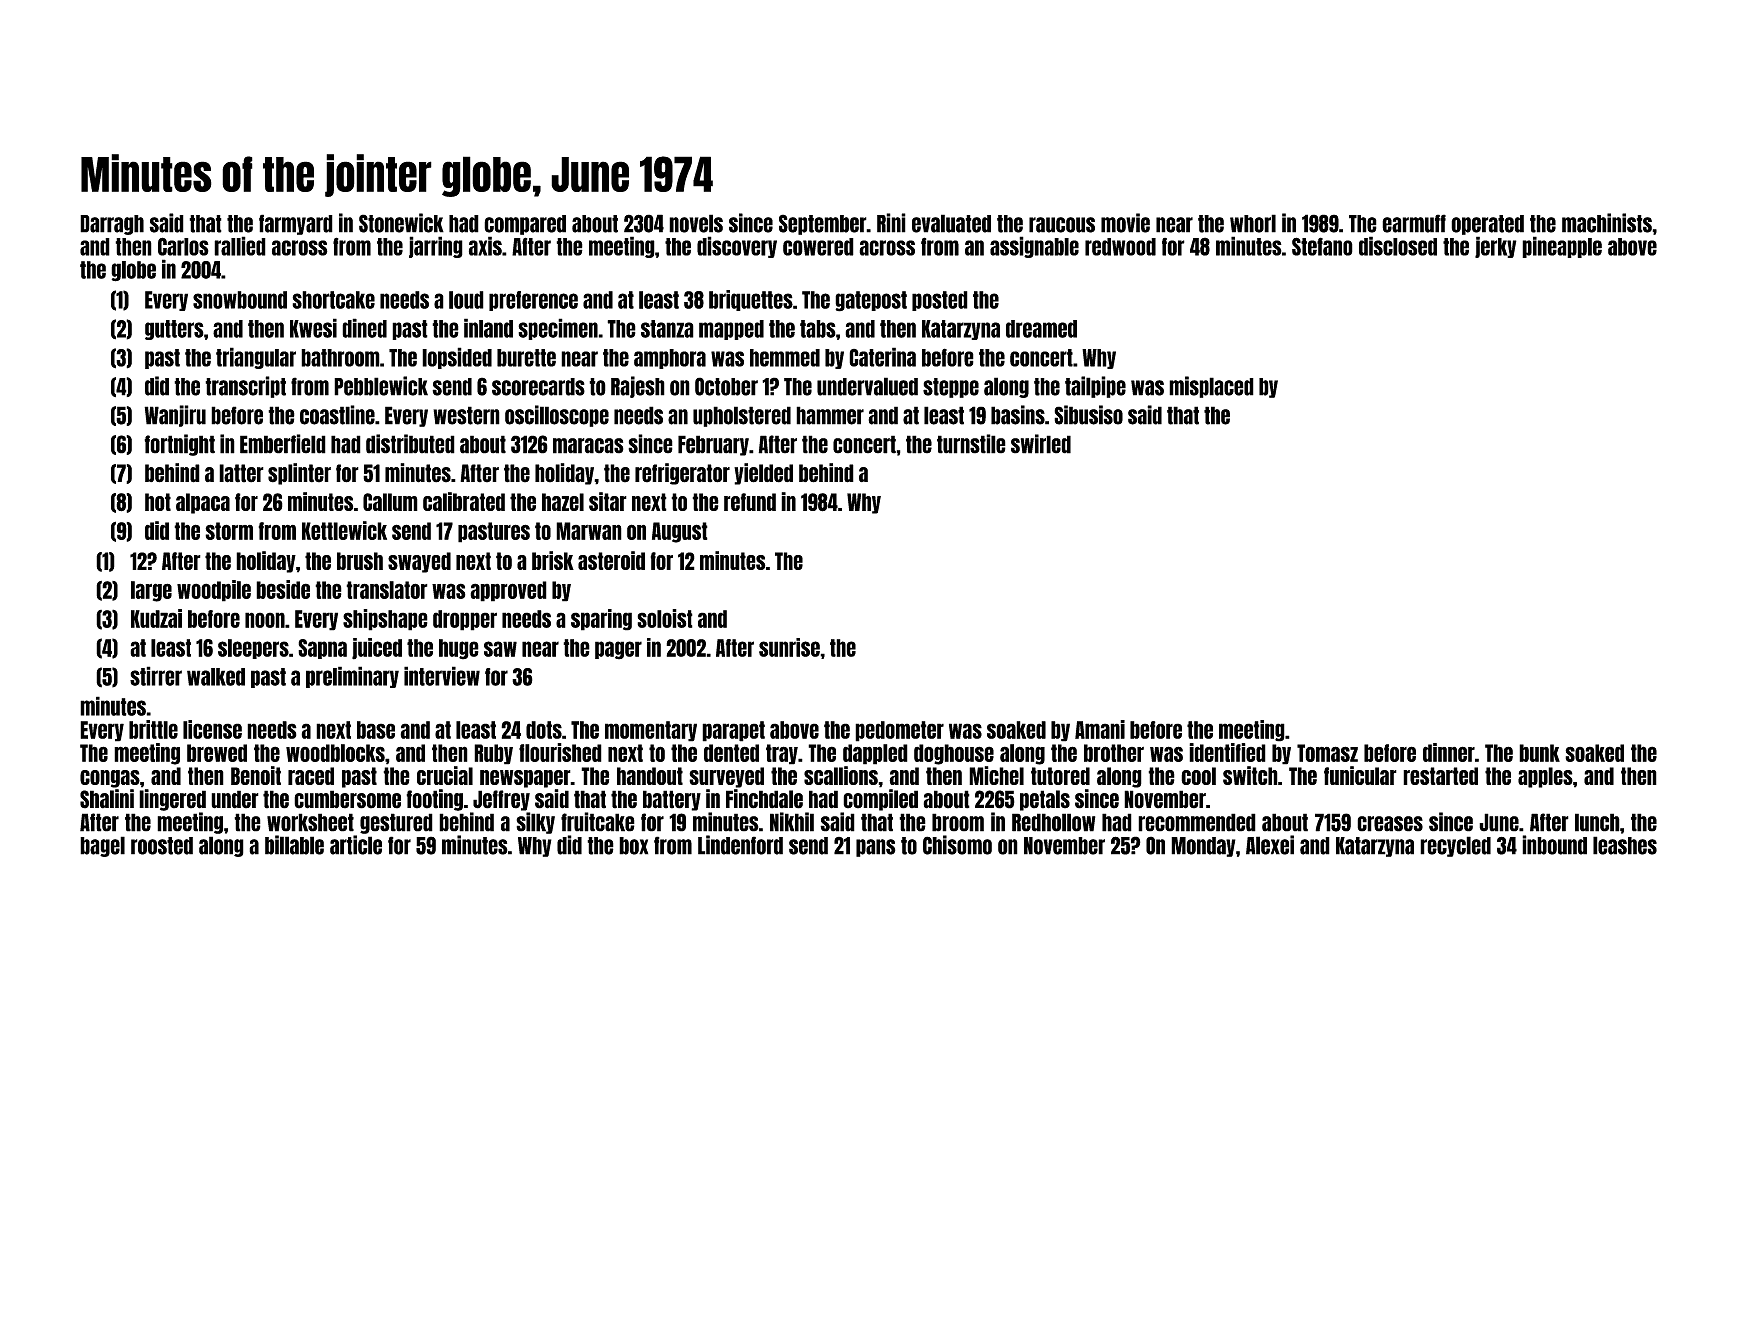  Describe the element at coordinates (971, 444) in the screenshot. I see `turnstile` at that location.
